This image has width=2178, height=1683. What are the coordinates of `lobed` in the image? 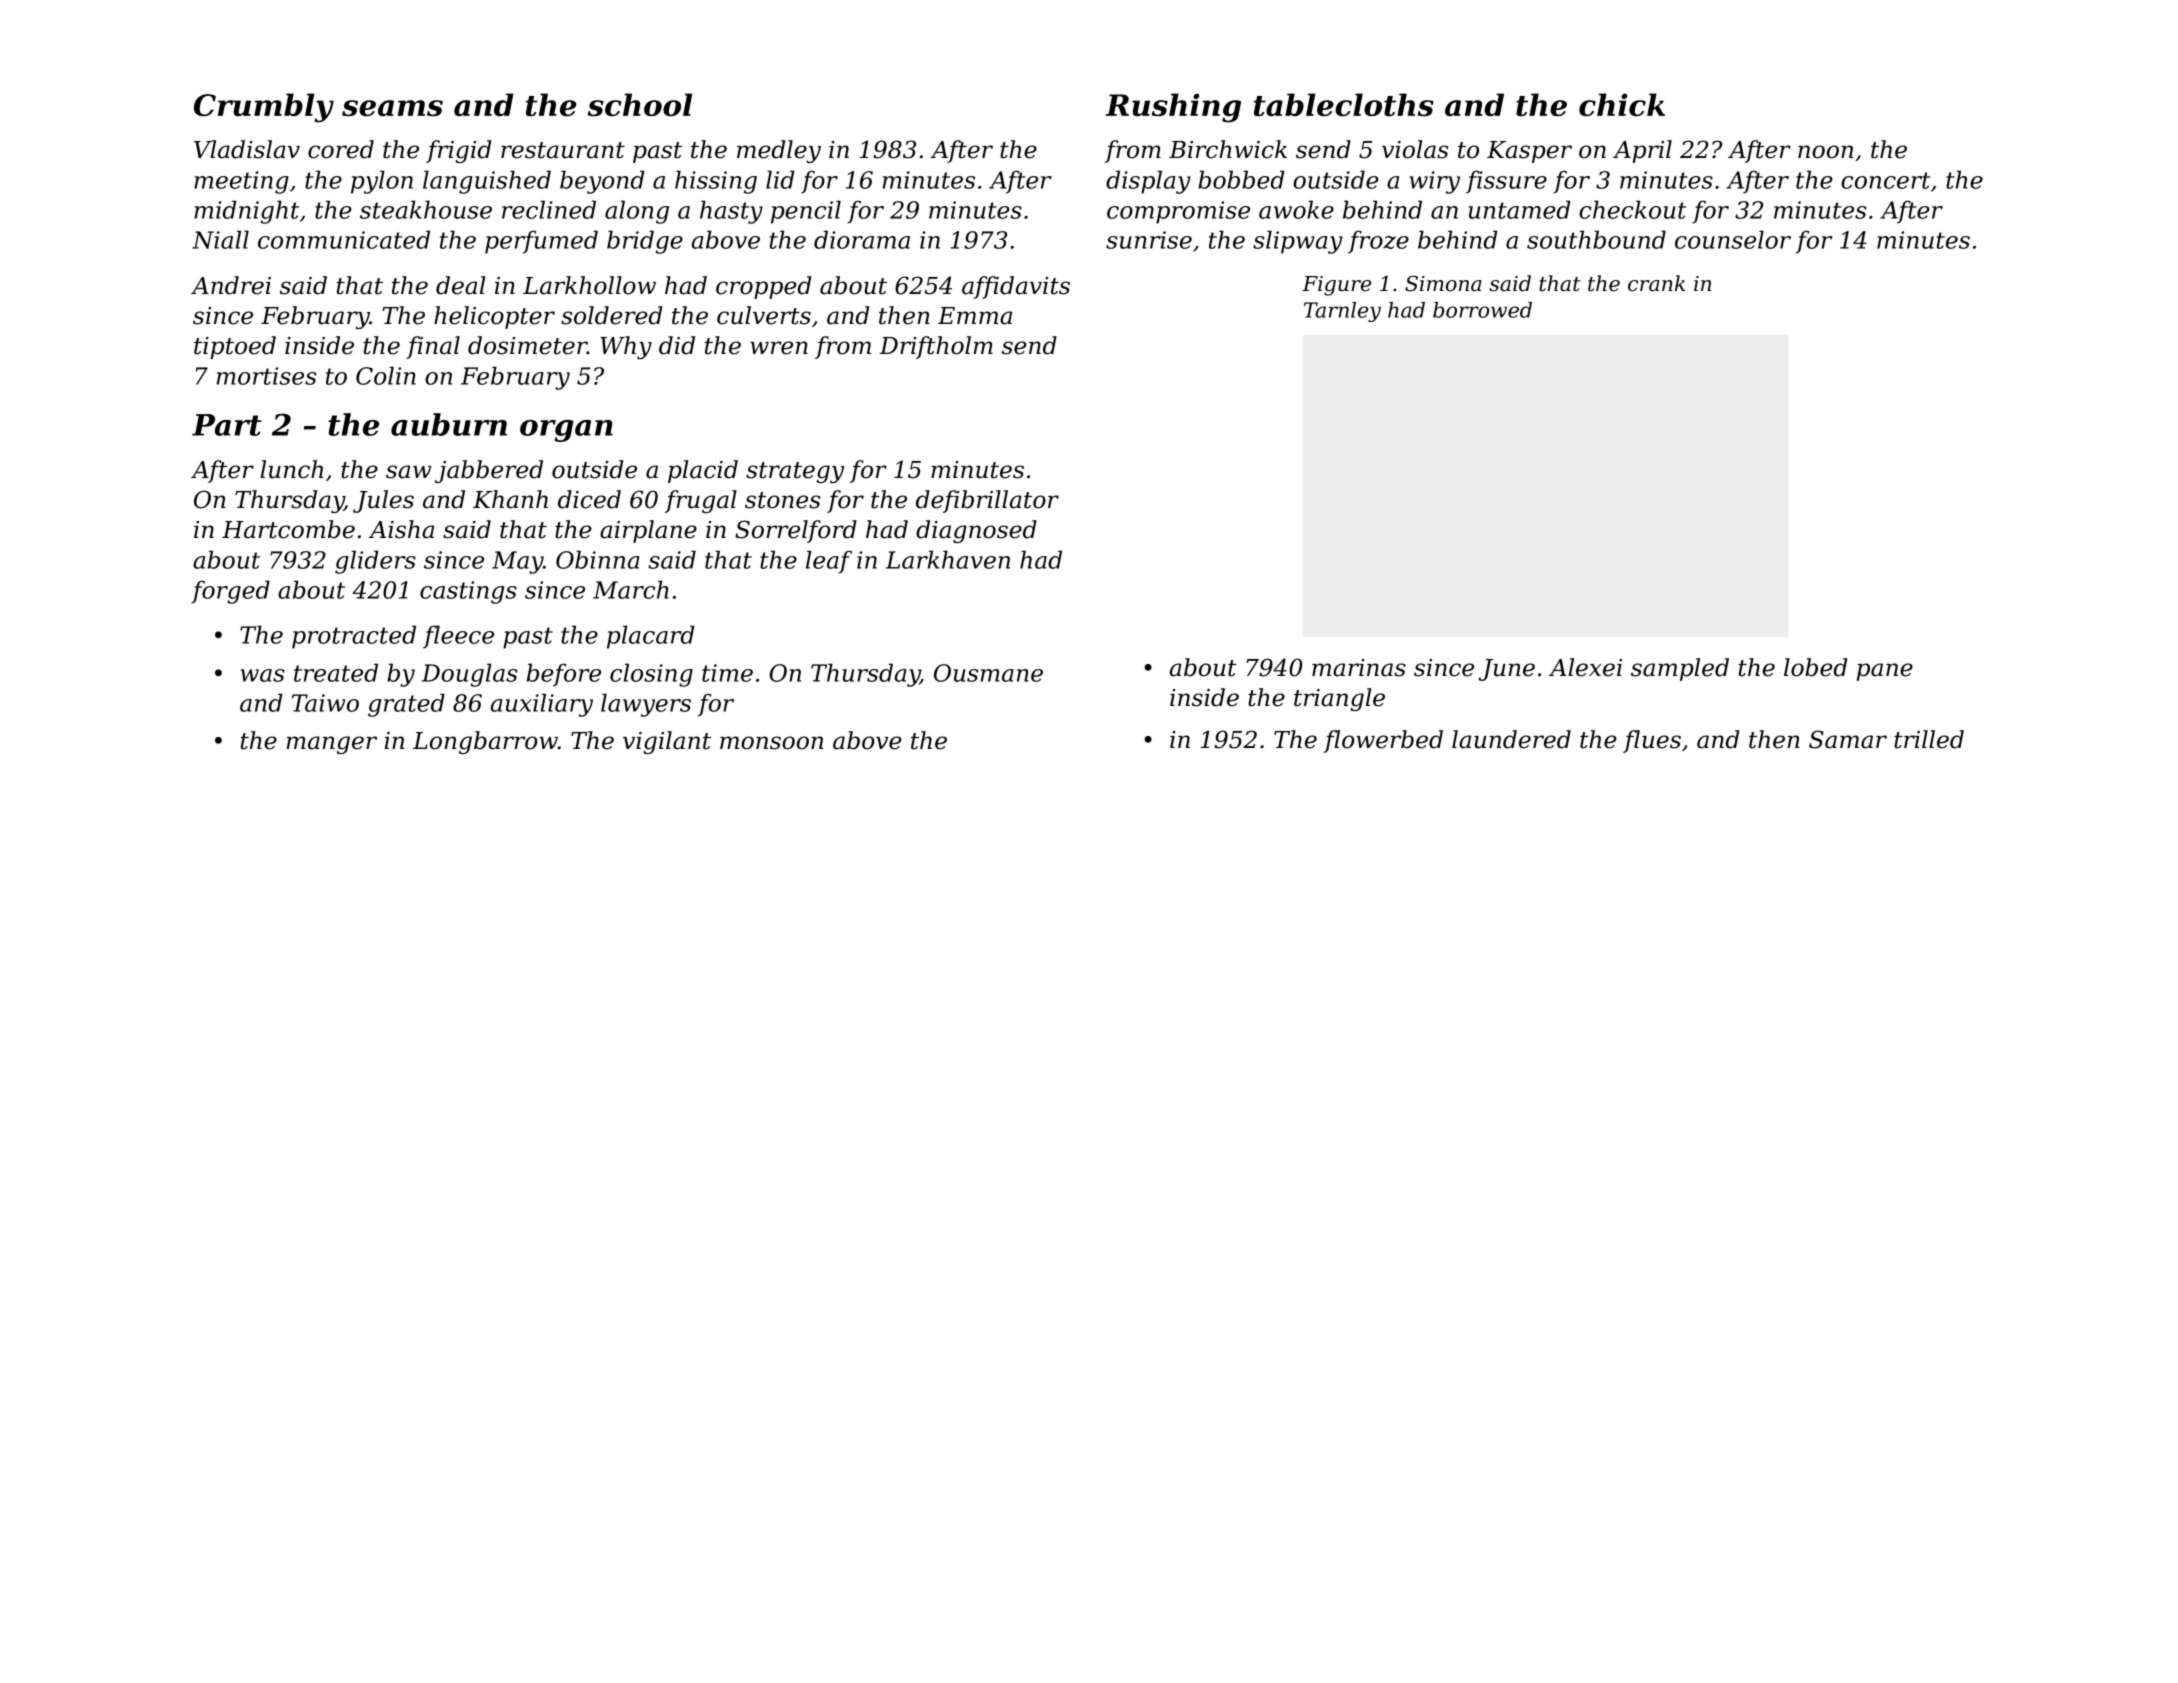 It's located at (1815, 667).
